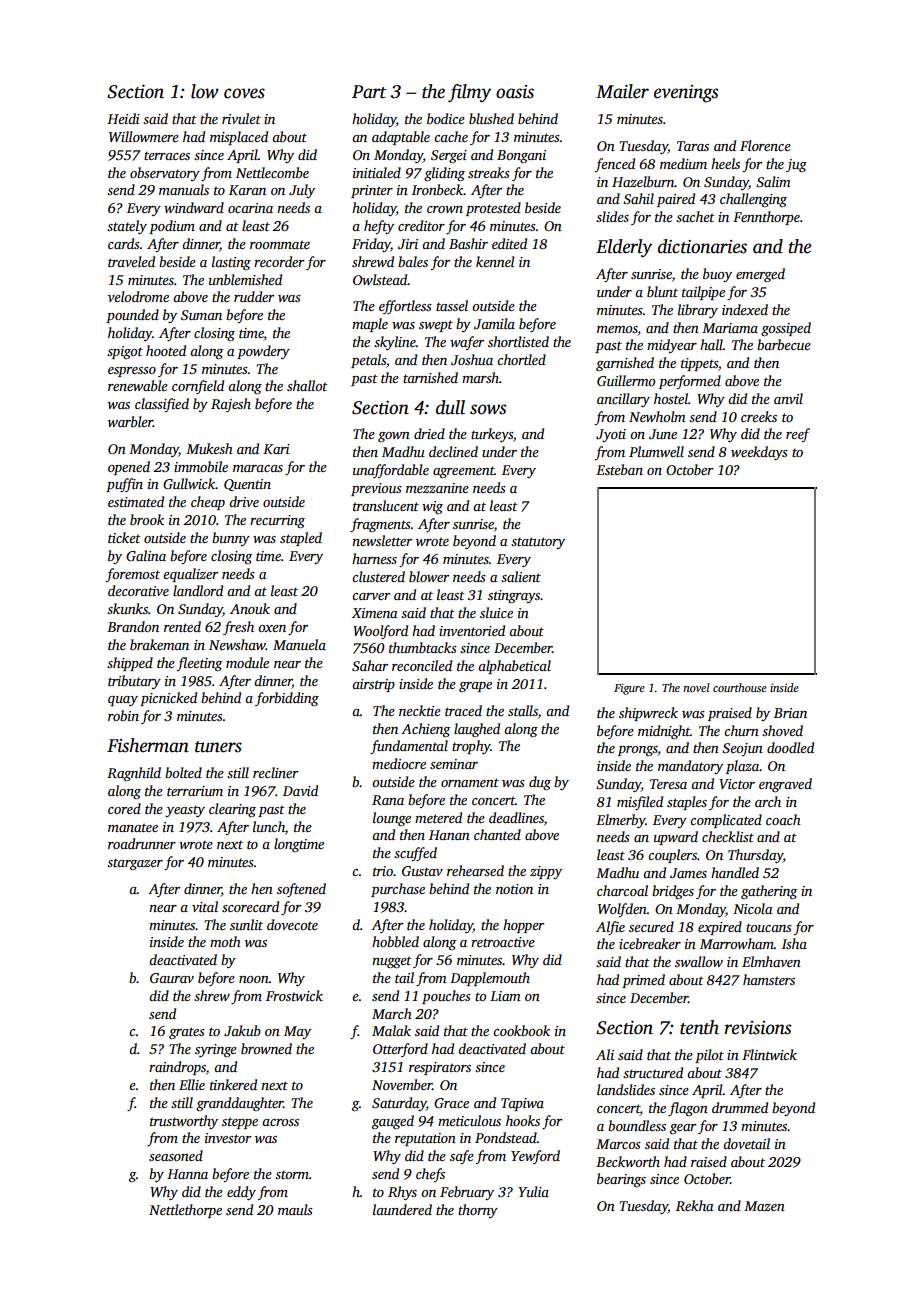 The height and width of the document is (1308, 924). Describe the element at coordinates (656, 451) in the document. I see `Plumwell` at that location.
